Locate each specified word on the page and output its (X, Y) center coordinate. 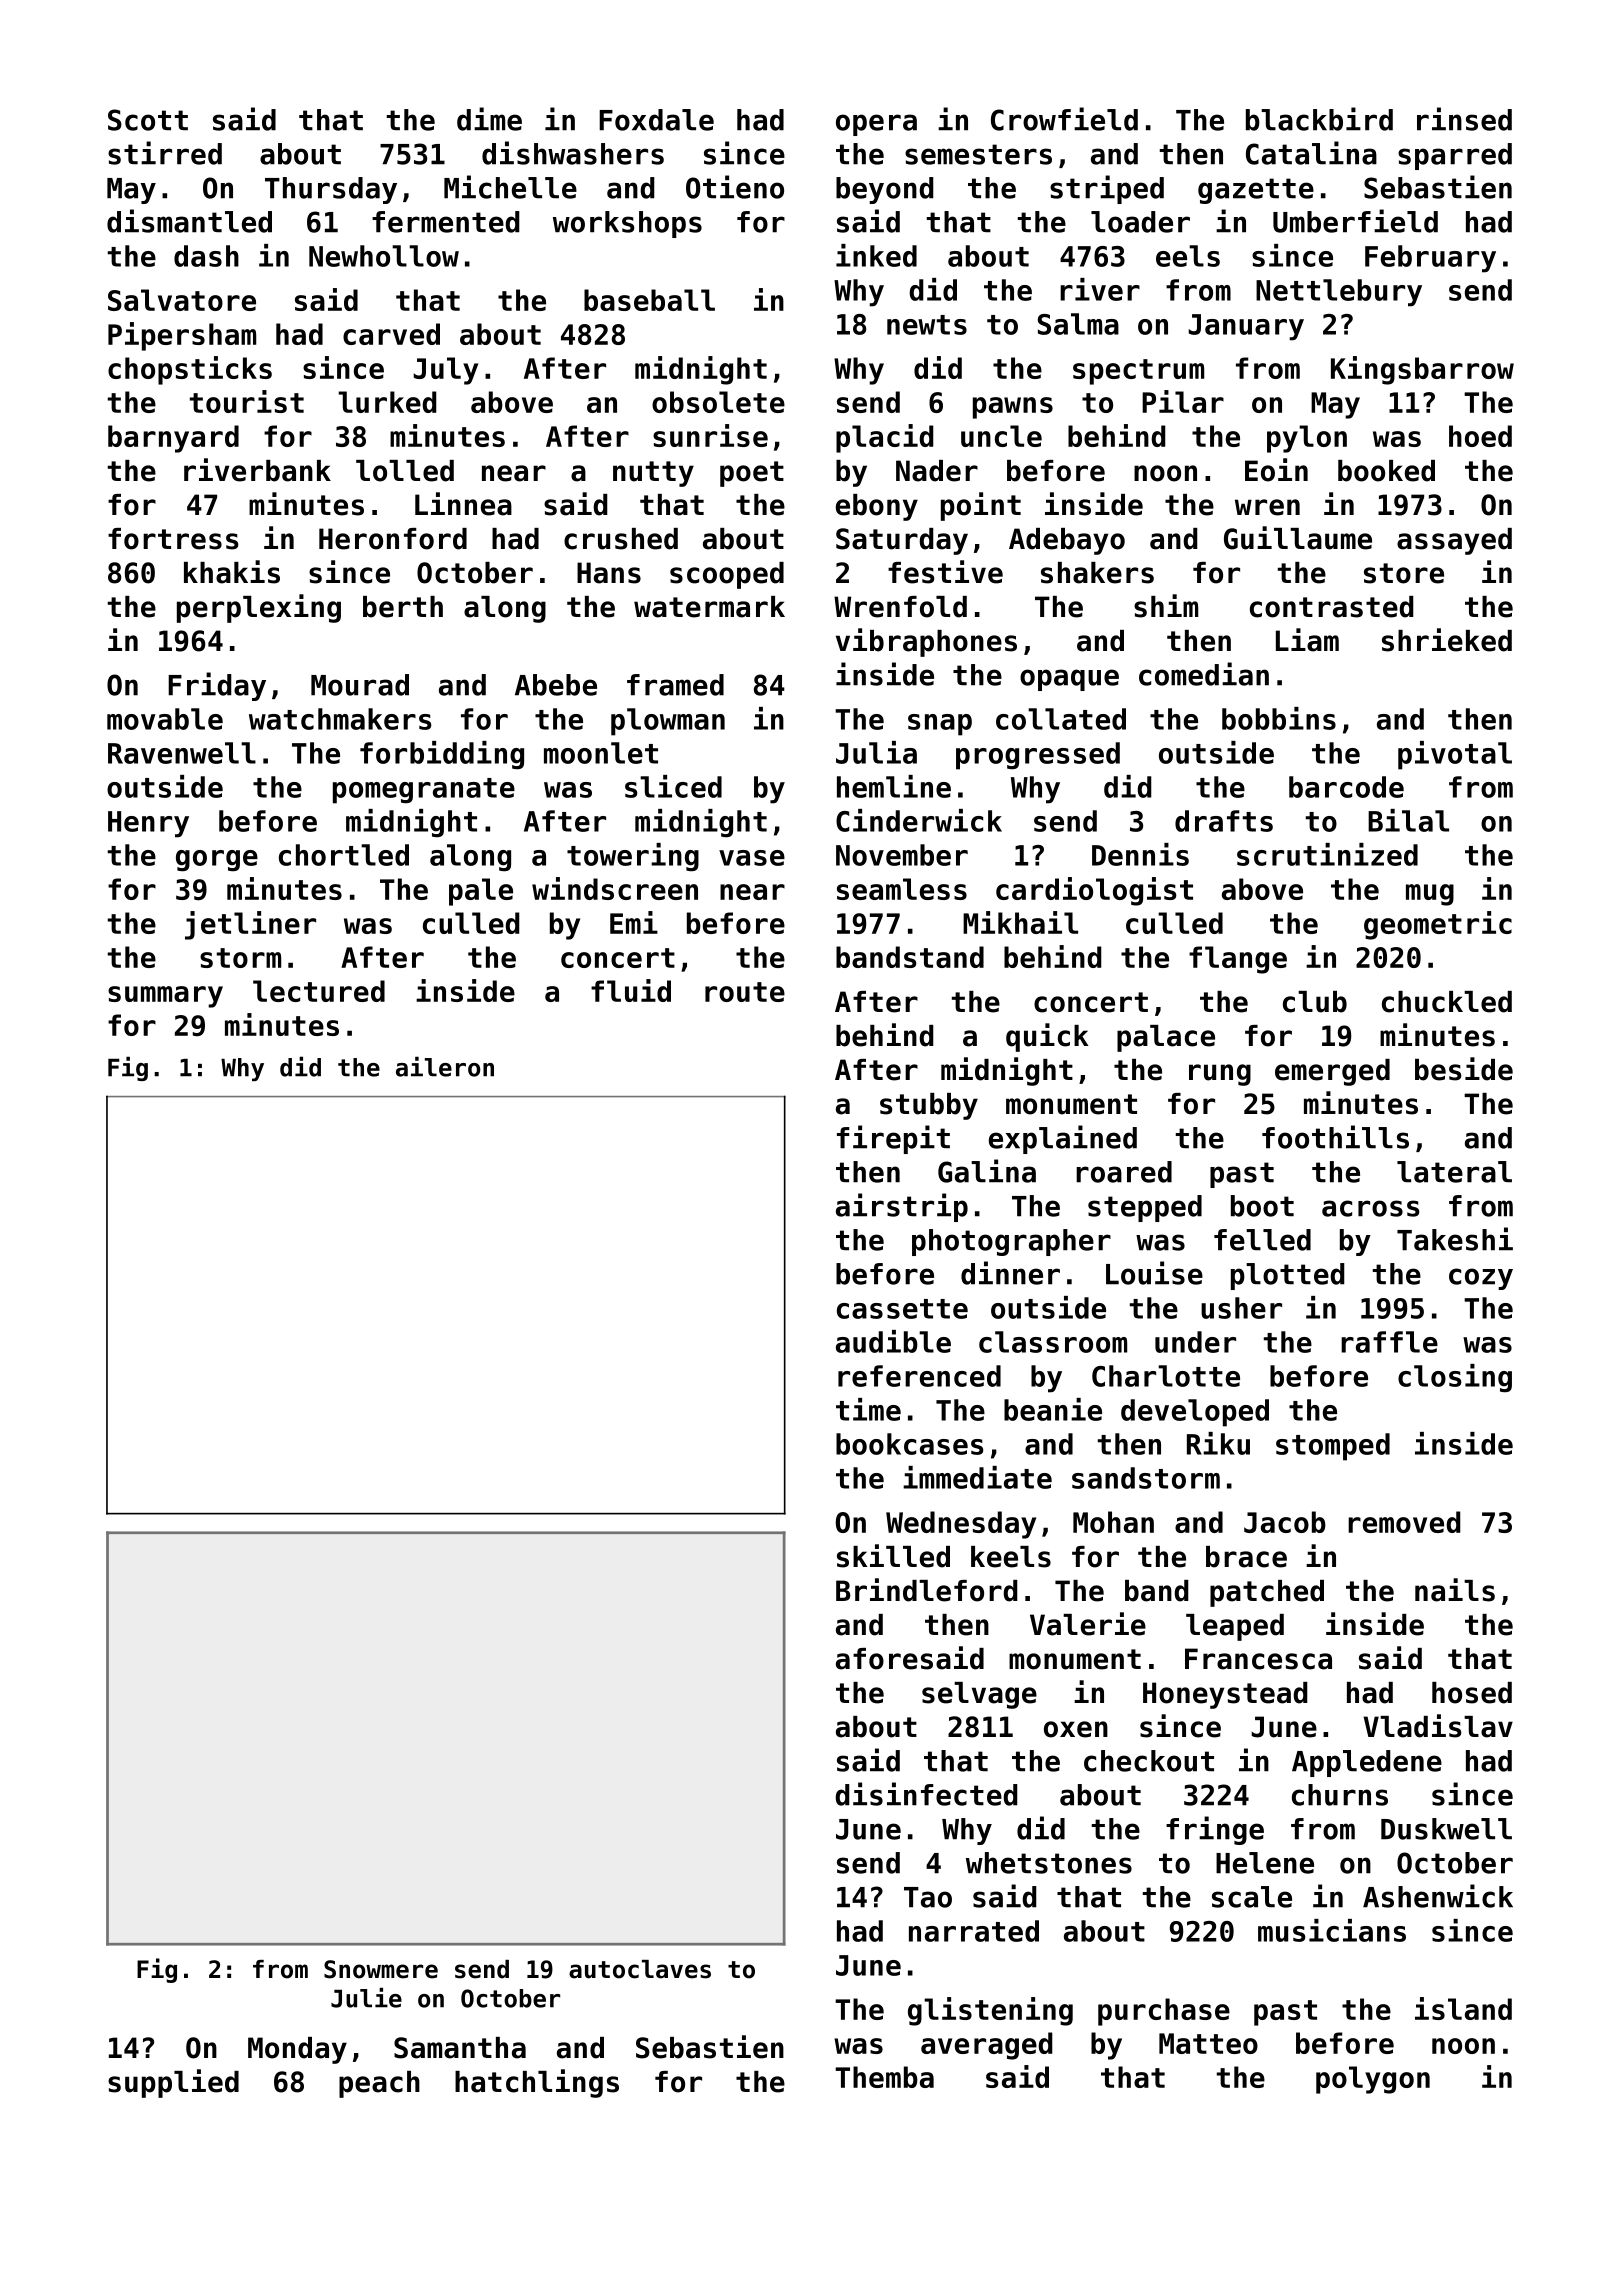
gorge (217, 861)
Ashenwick (1438, 1896)
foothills (1335, 1137)
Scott (148, 120)
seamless (902, 889)
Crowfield (1064, 119)
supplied (173, 2083)
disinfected (926, 1794)
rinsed (1464, 119)
